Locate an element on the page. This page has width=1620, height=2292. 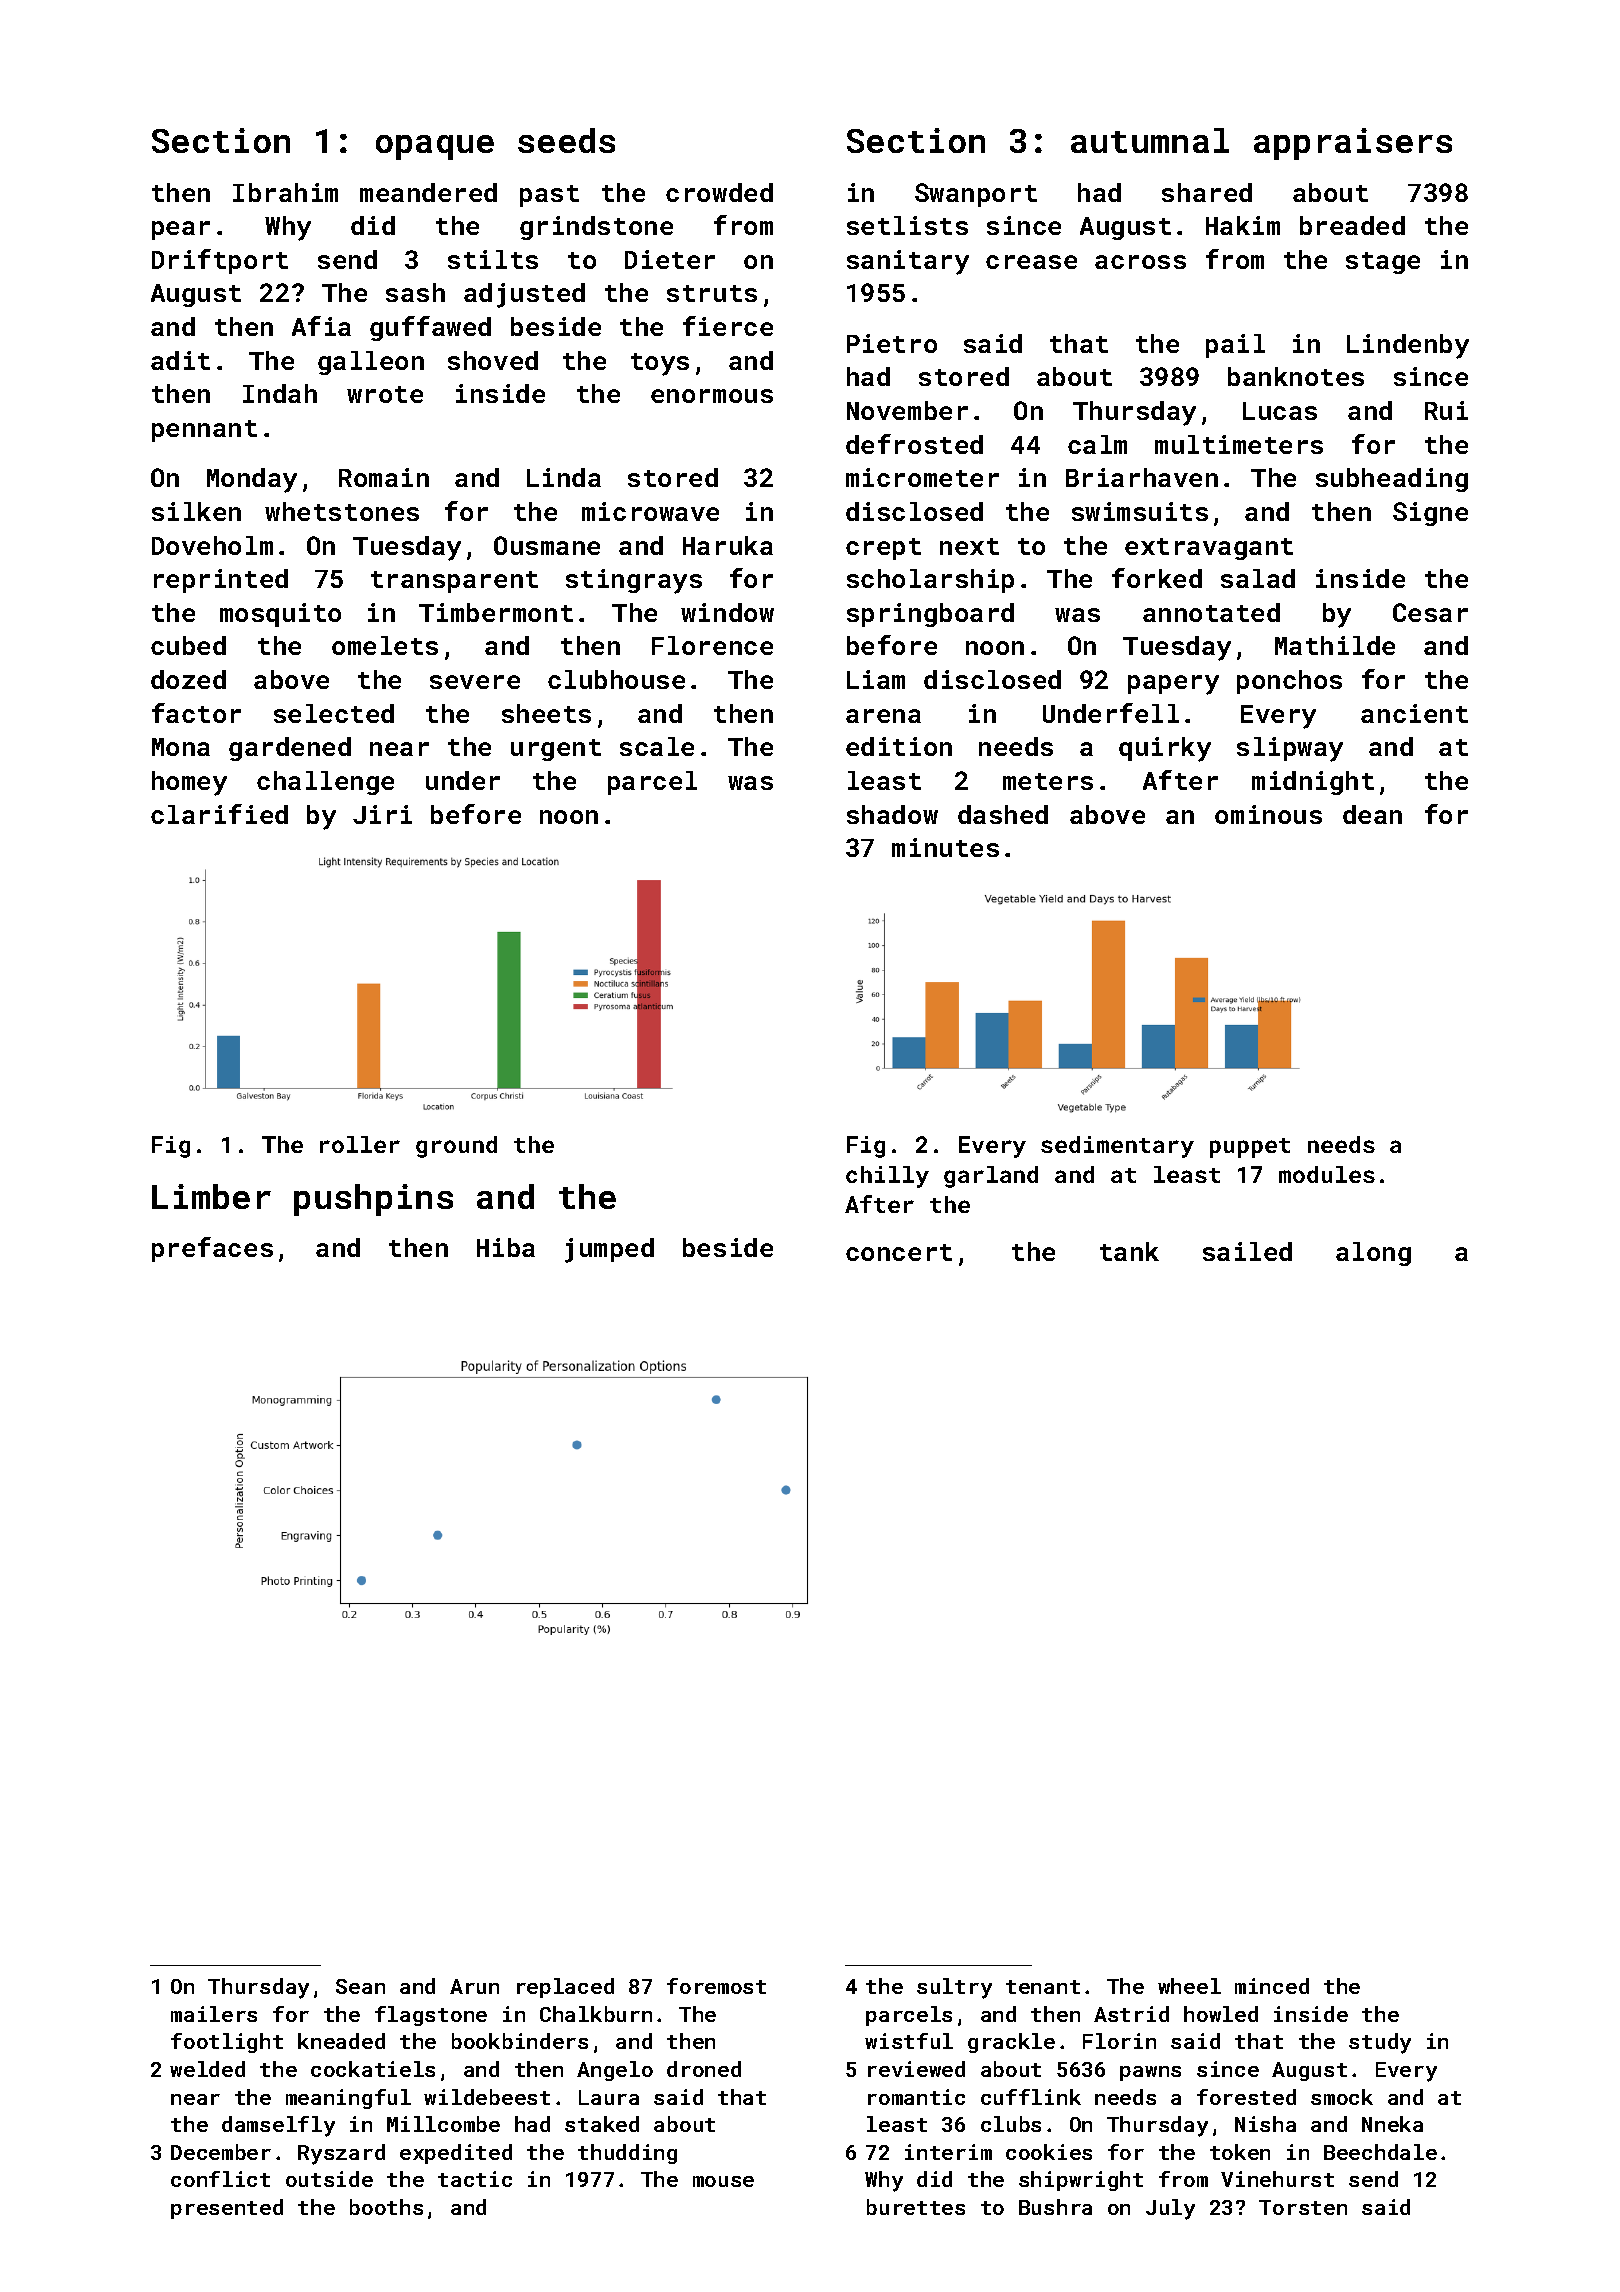
Swanport is located at coordinates (976, 195).
